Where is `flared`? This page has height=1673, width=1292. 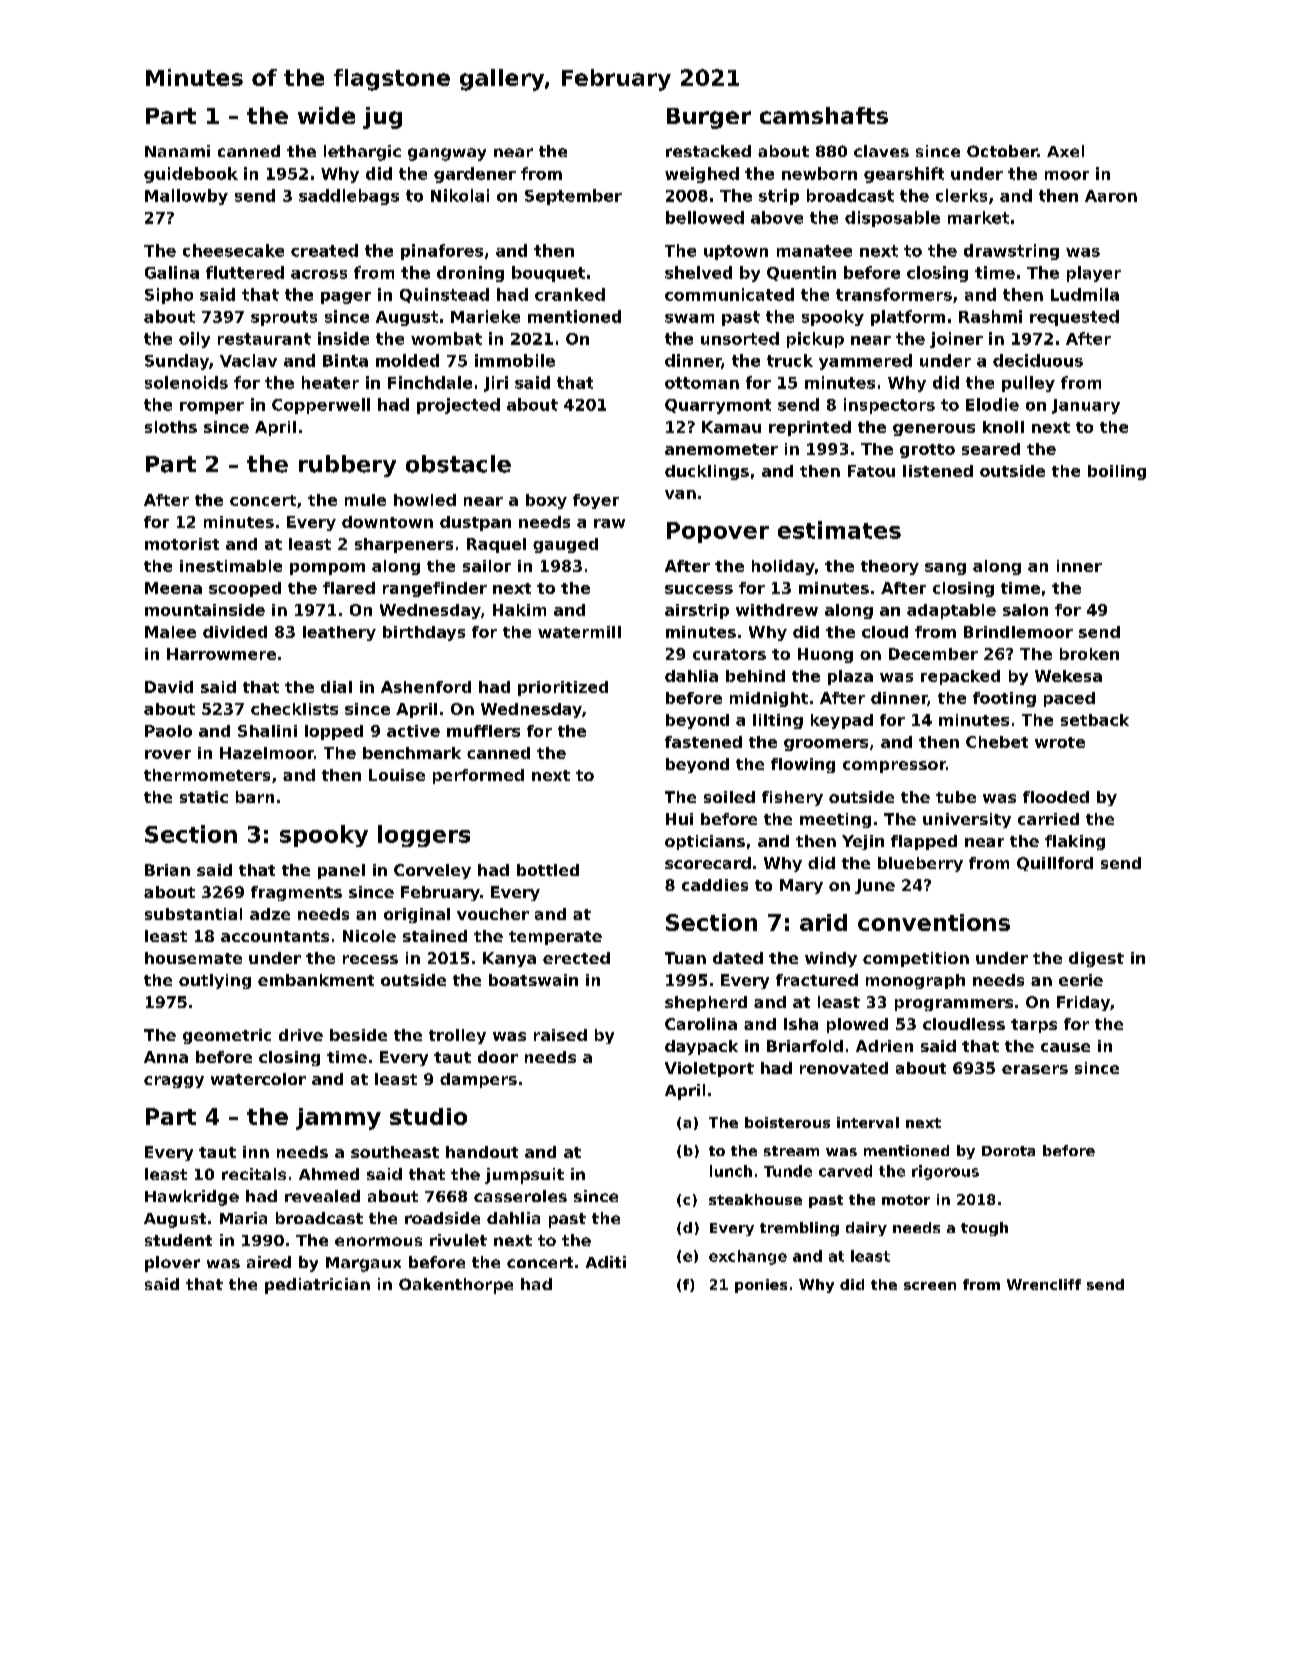 flared is located at coordinates (349, 588).
